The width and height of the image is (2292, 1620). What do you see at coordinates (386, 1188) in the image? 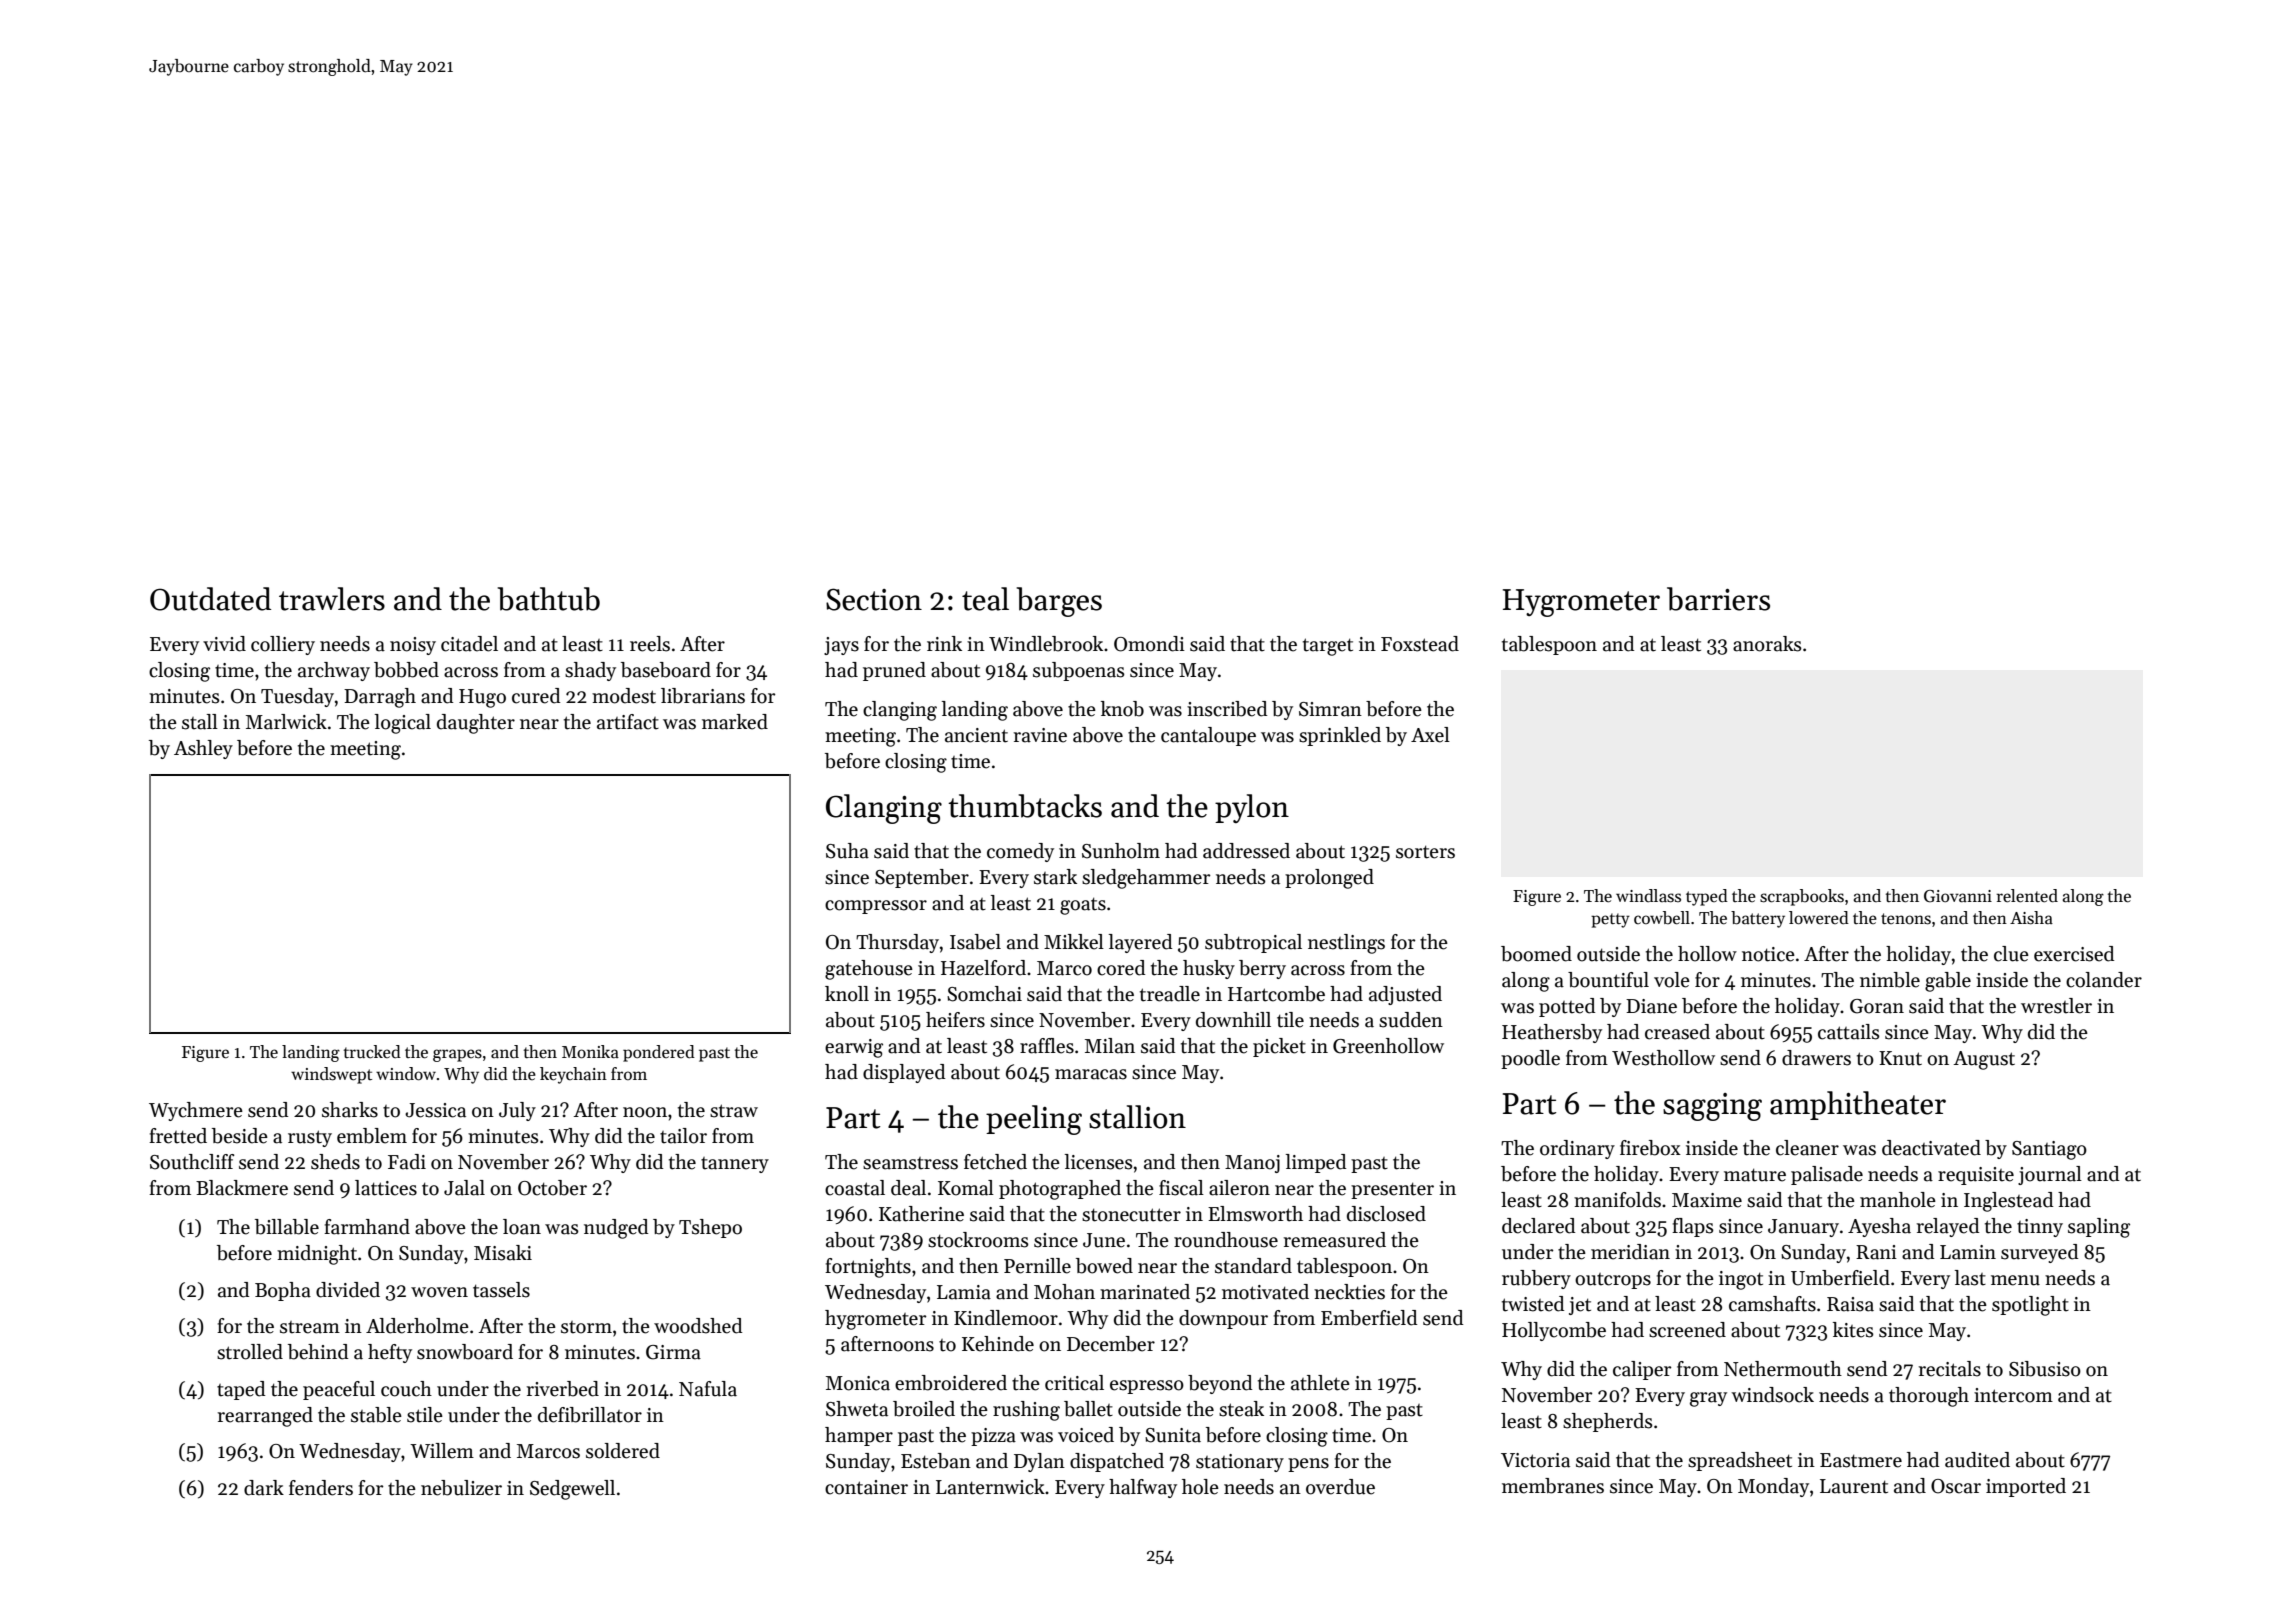
I see `lattices` at bounding box center [386, 1188].
